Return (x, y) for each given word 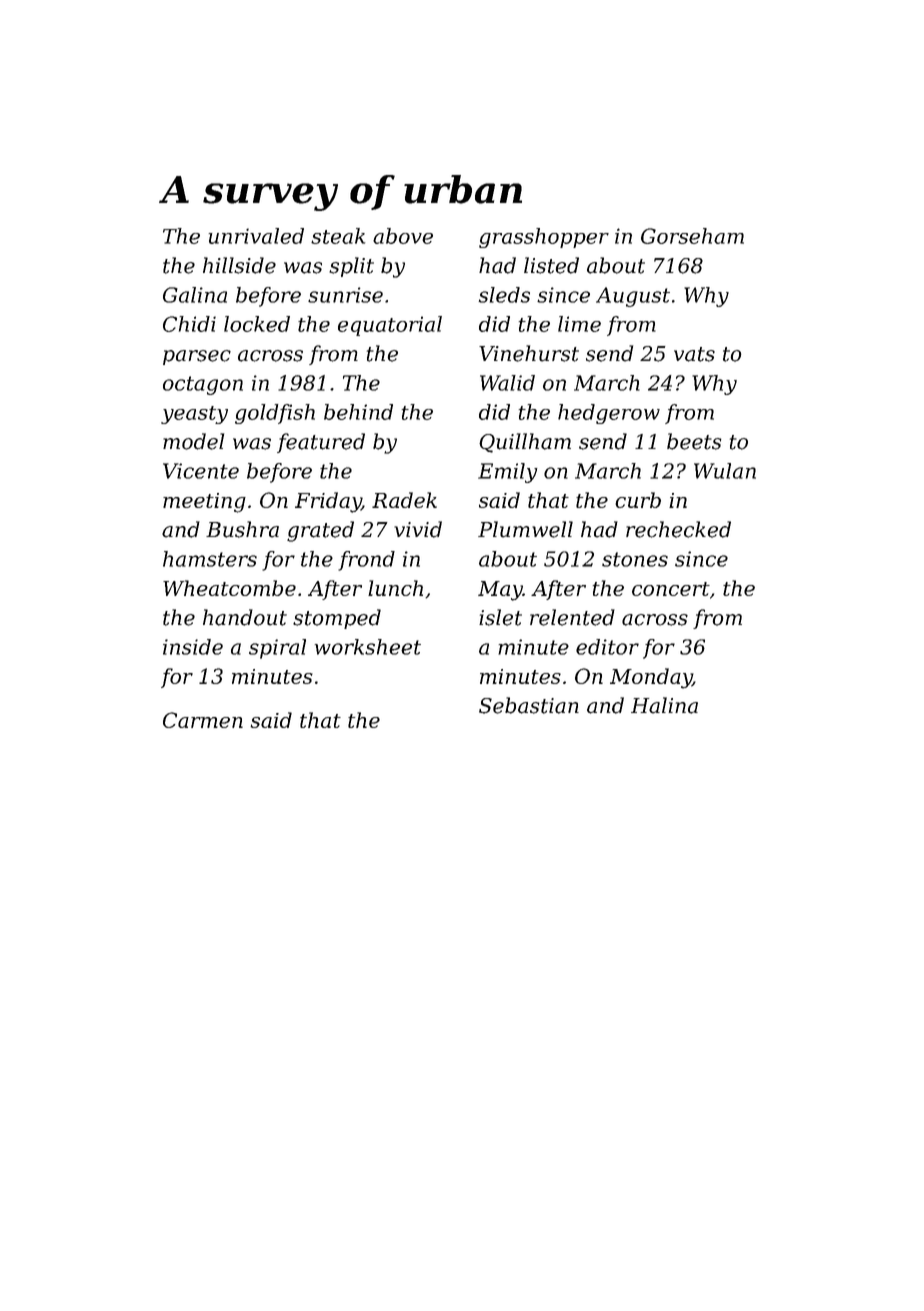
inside (193, 647)
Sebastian (529, 705)
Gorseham (692, 236)
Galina (195, 295)
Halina (664, 705)
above (403, 236)
